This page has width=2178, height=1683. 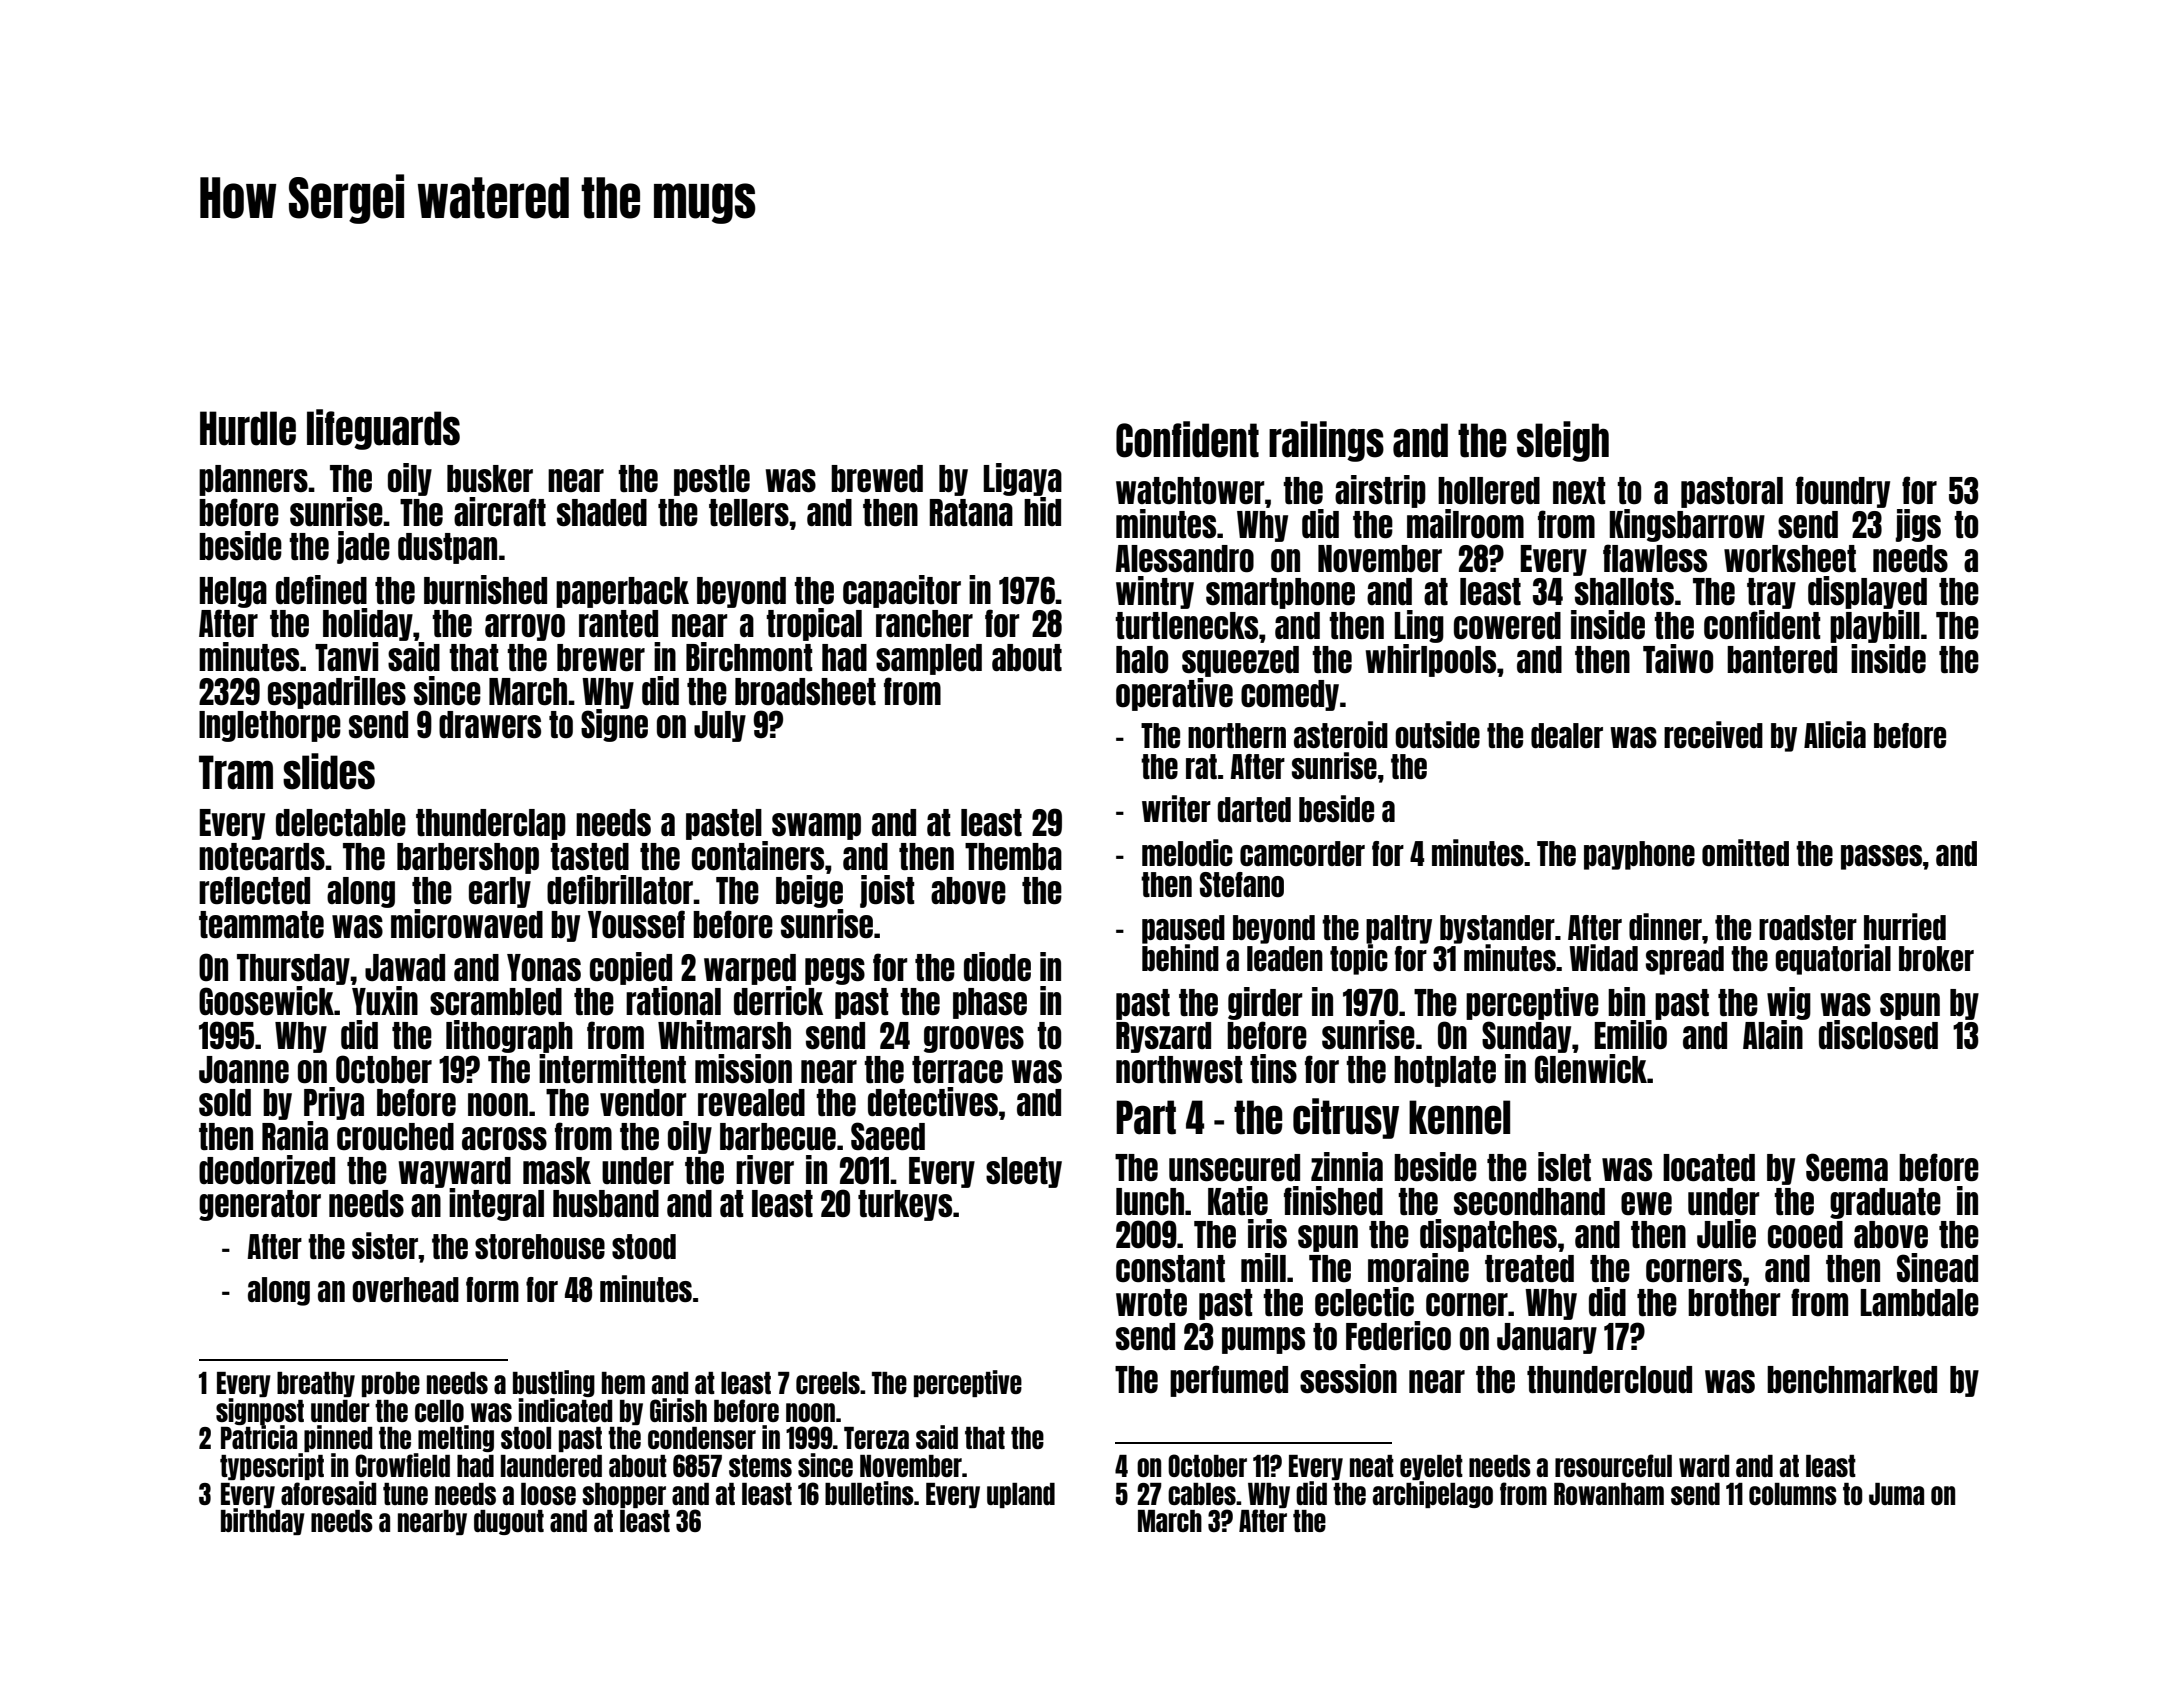 I want to click on shaded, so click(x=602, y=513).
